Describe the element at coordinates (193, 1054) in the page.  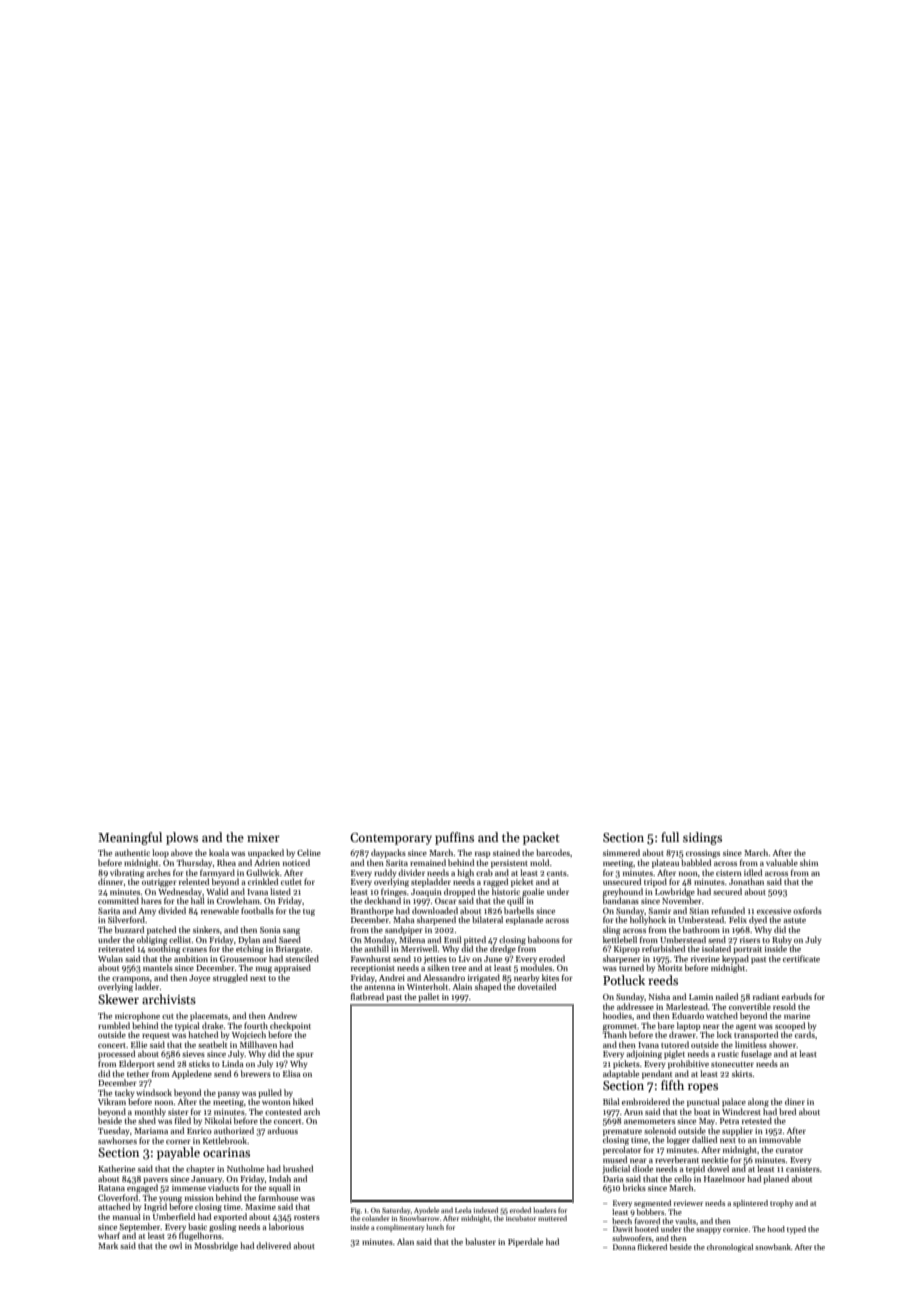
I see `sieves` at that location.
